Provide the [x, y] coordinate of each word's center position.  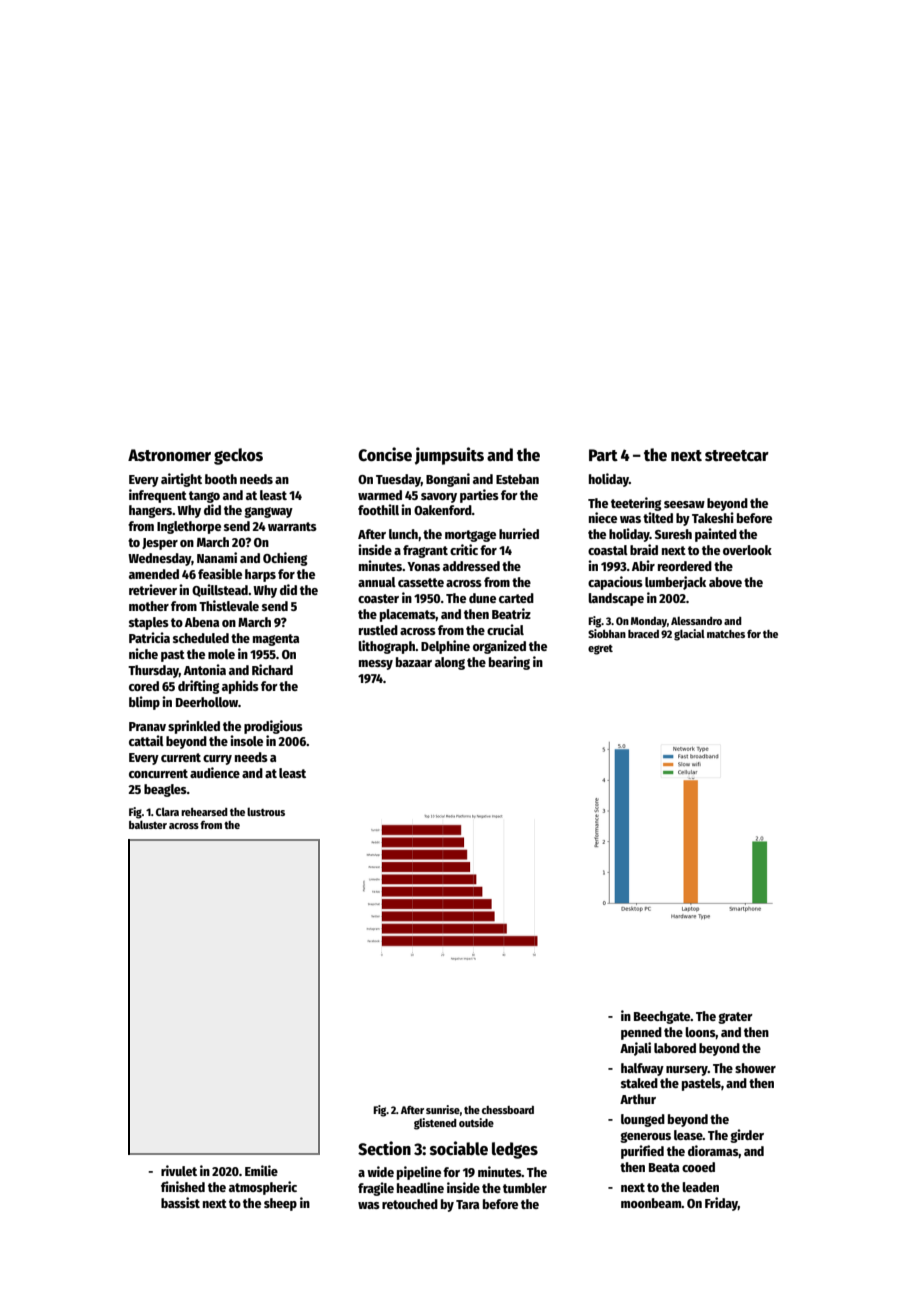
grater [735, 1018]
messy [376, 665]
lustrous [266, 811]
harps [260, 575]
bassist [180, 1202]
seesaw [684, 504]
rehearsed [204, 812]
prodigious [273, 727]
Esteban [517, 479]
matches [726, 634]
